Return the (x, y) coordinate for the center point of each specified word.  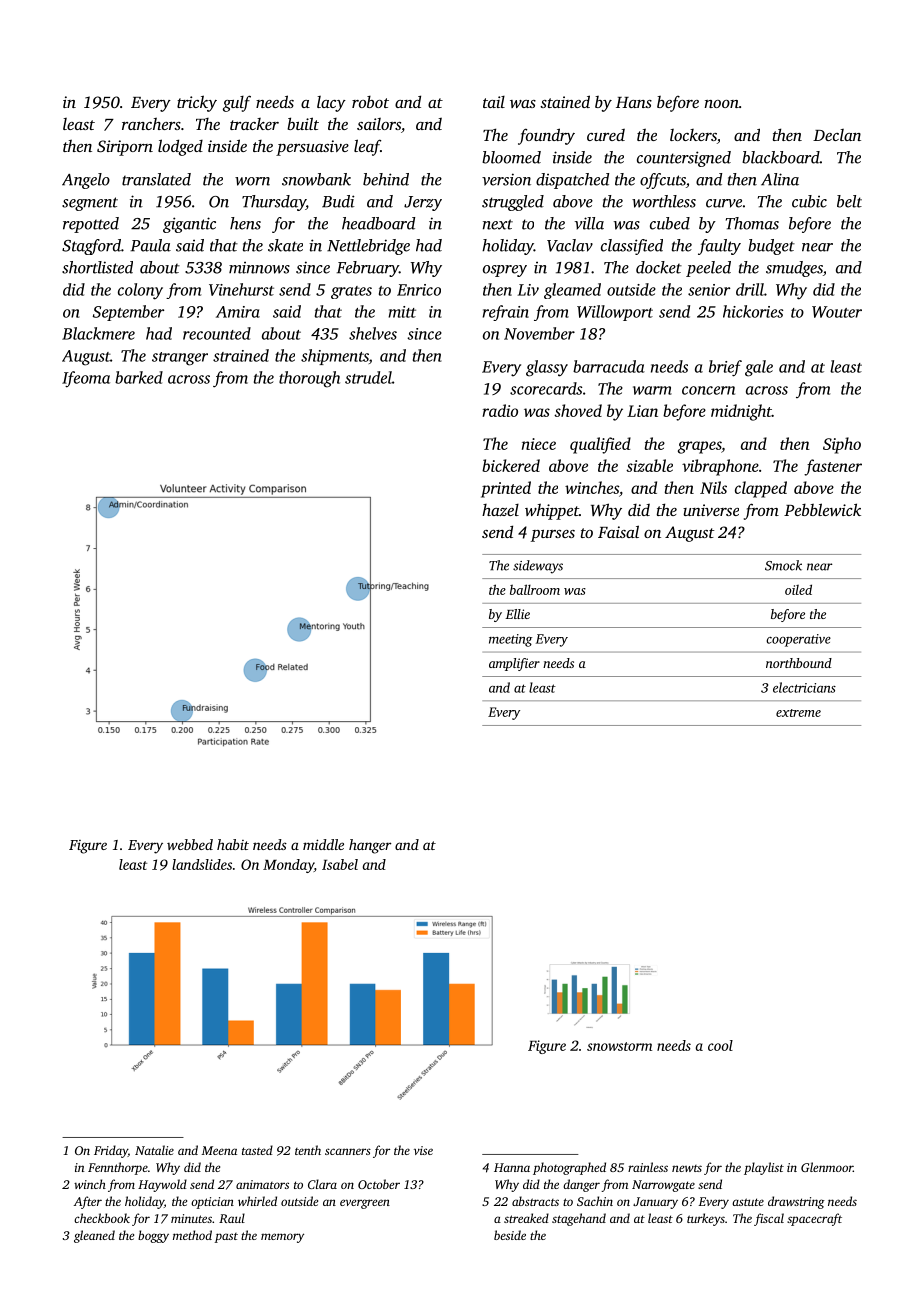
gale (759, 368)
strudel (368, 377)
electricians (804, 687)
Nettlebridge (368, 247)
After (88, 1202)
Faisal (618, 531)
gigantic (189, 225)
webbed (190, 844)
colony (140, 291)
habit (233, 844)
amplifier (514, 664)
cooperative (798, 640)
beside (510, 1235)
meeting (510, 640)
